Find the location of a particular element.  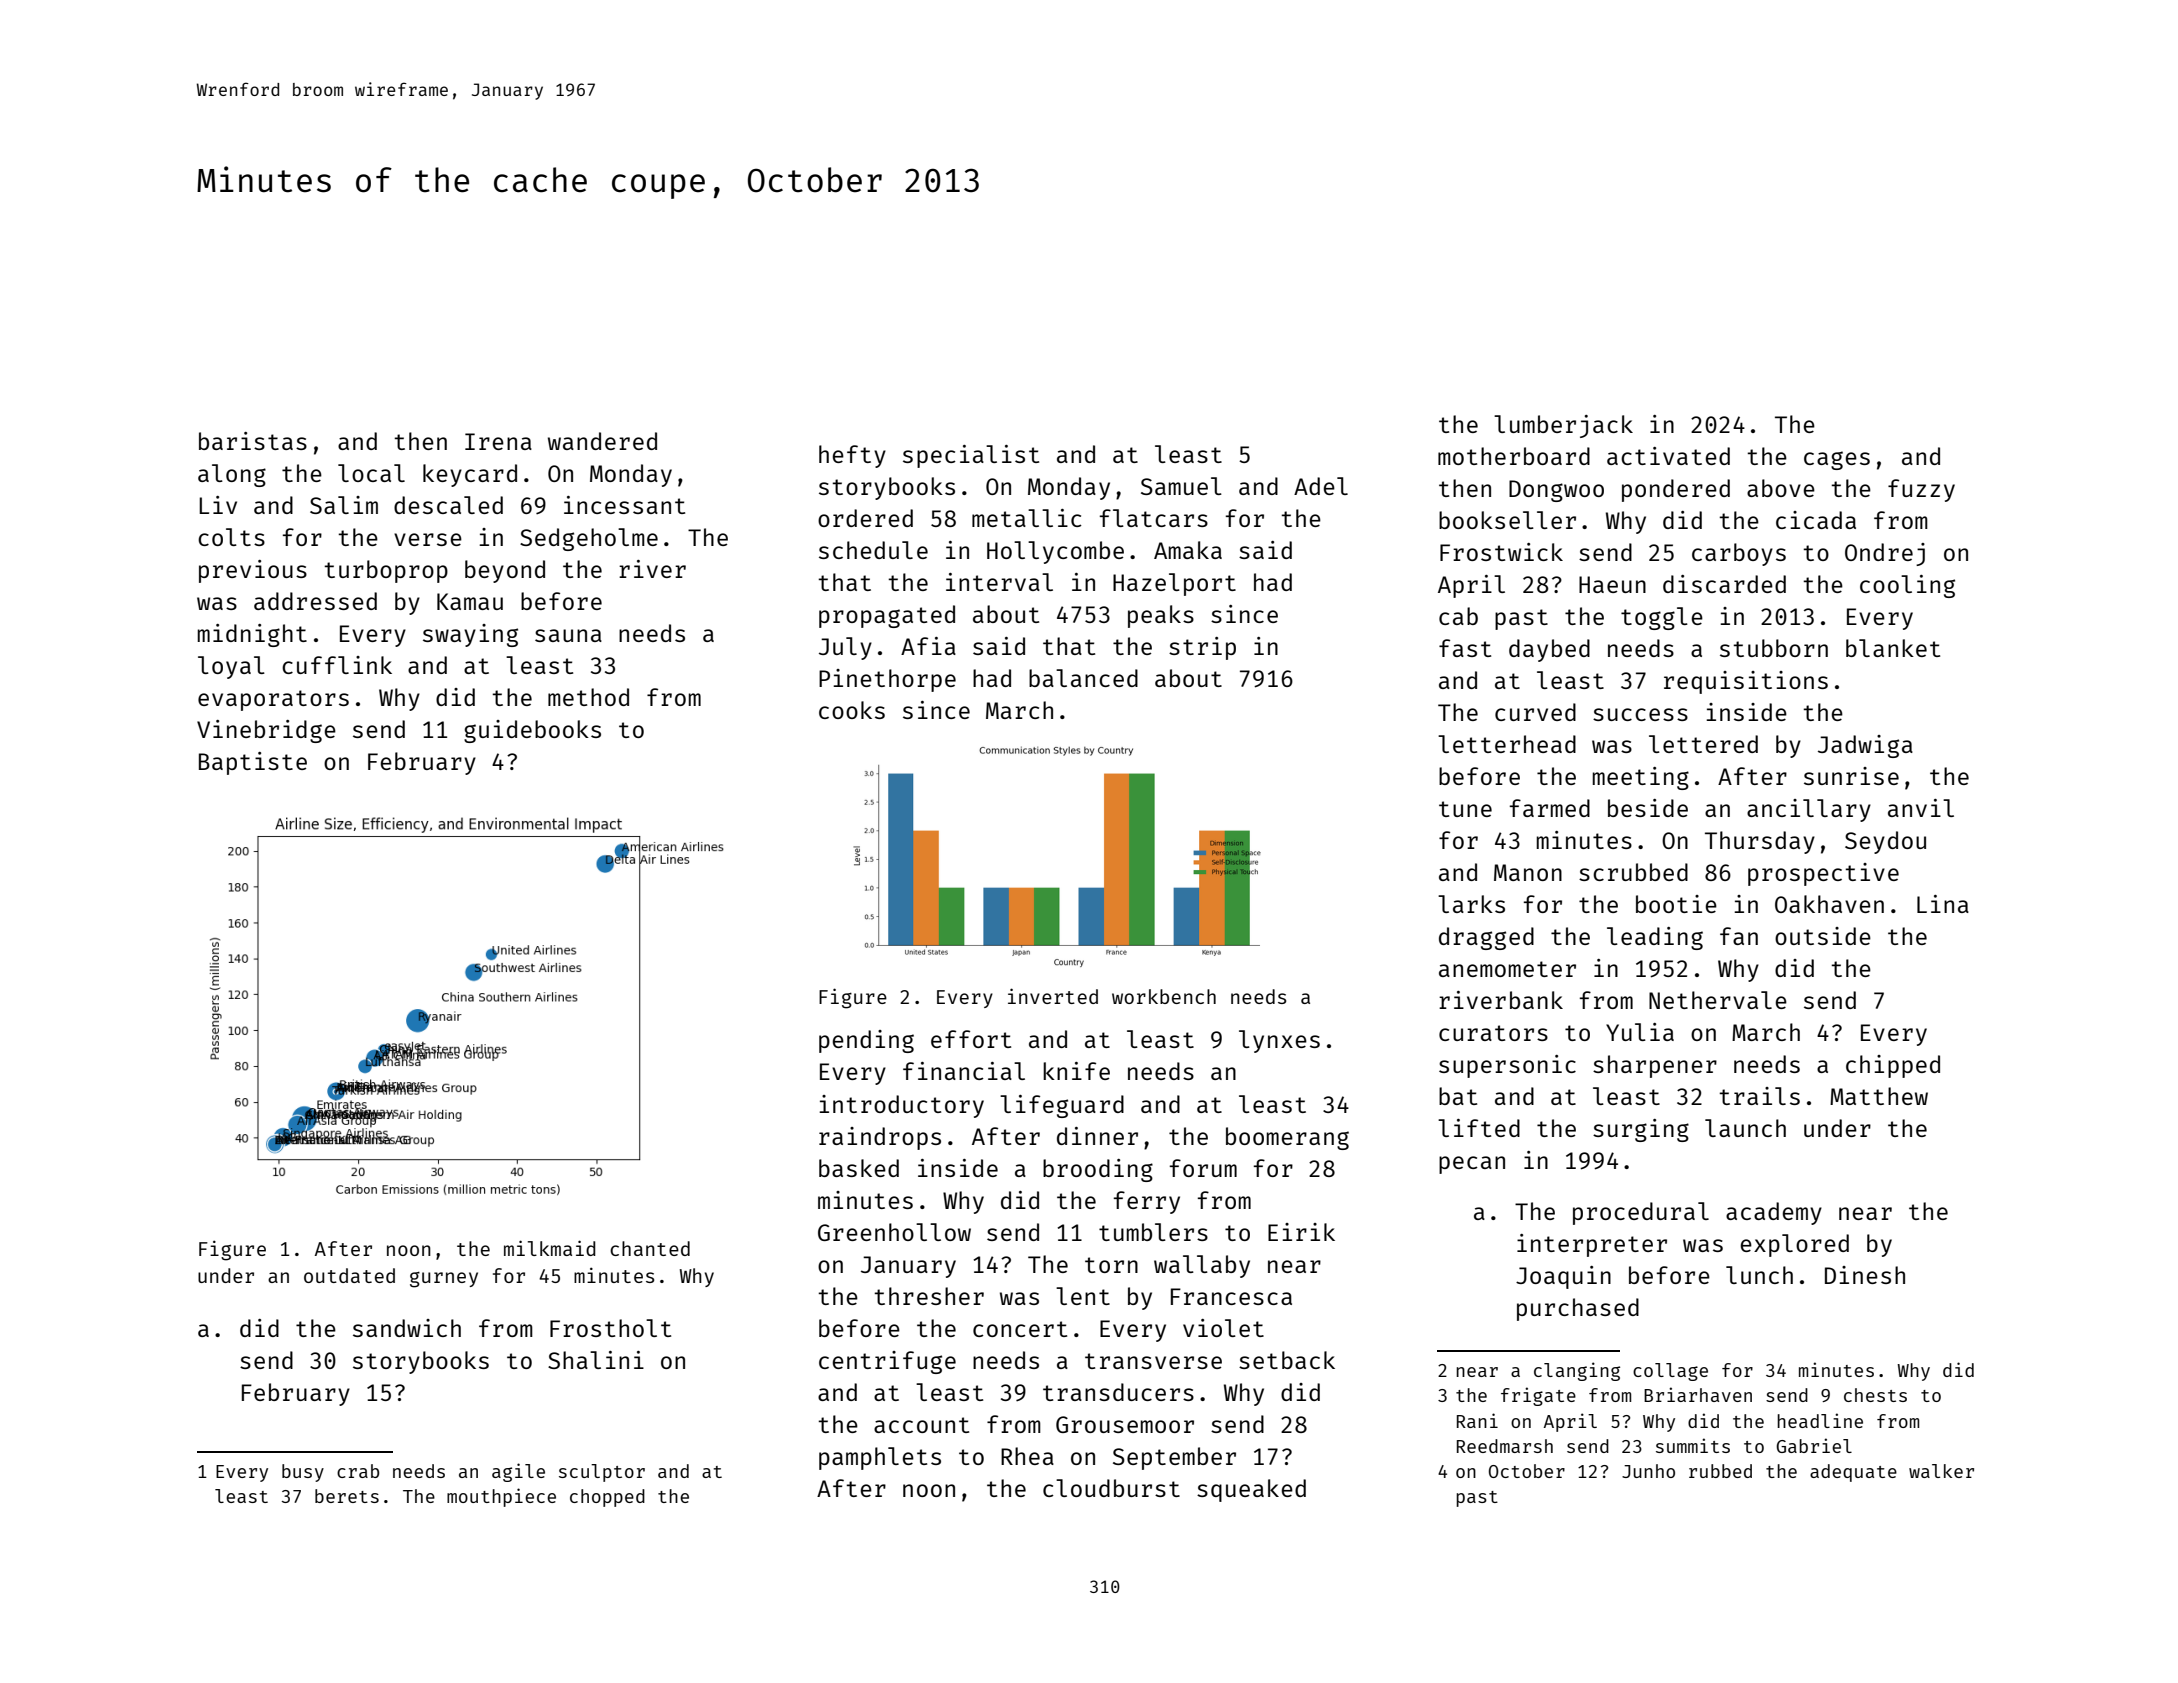

introductory is located at coordinates (901, 1106).
